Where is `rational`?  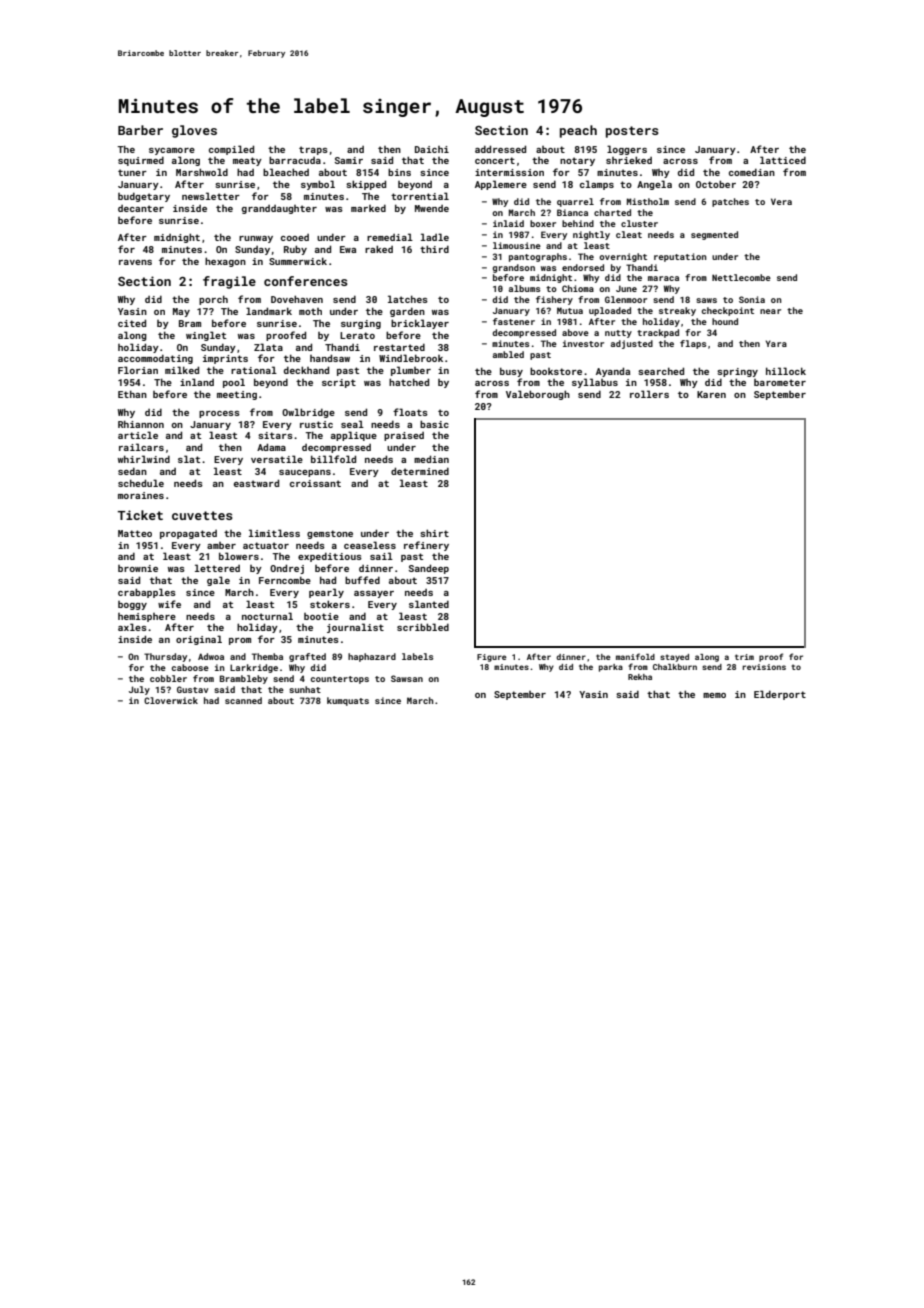
rational is located at coordinates (254, 370).
